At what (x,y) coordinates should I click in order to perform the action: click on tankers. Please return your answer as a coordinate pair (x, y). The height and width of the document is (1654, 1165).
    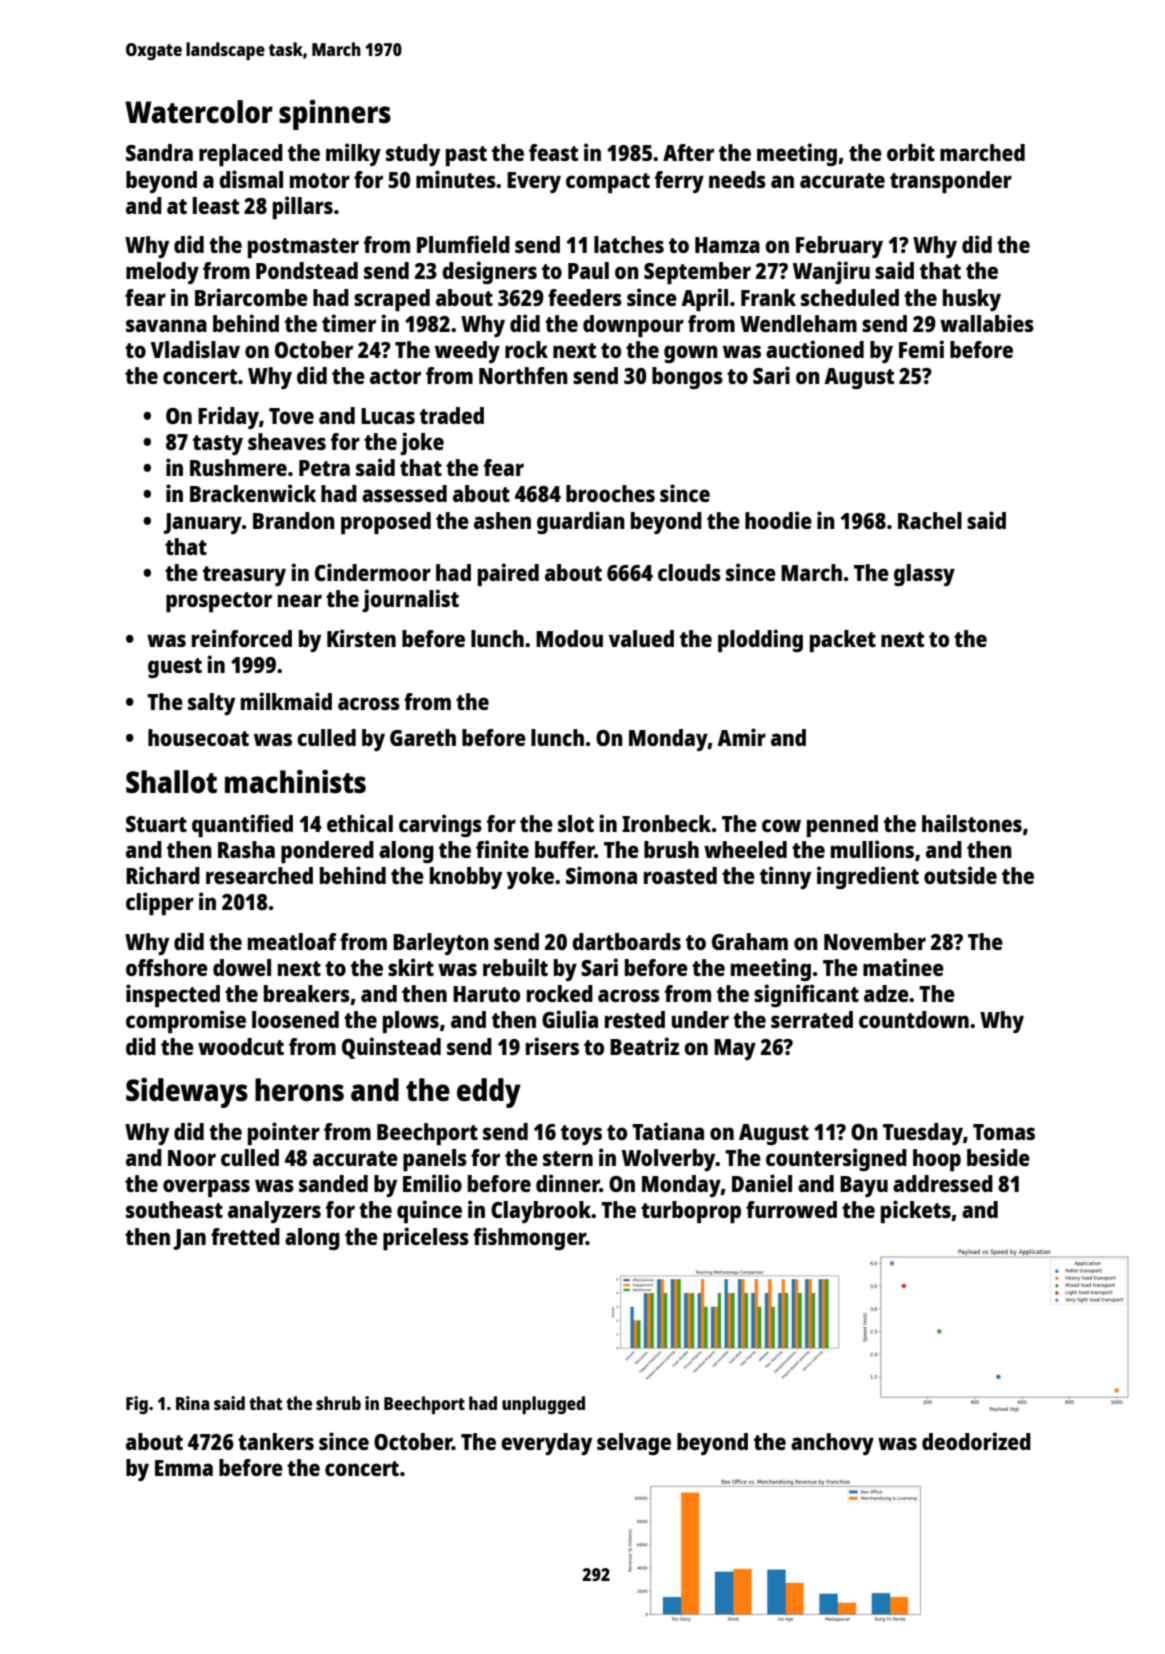
    Looking at the image, I should click on (276, 1441).
